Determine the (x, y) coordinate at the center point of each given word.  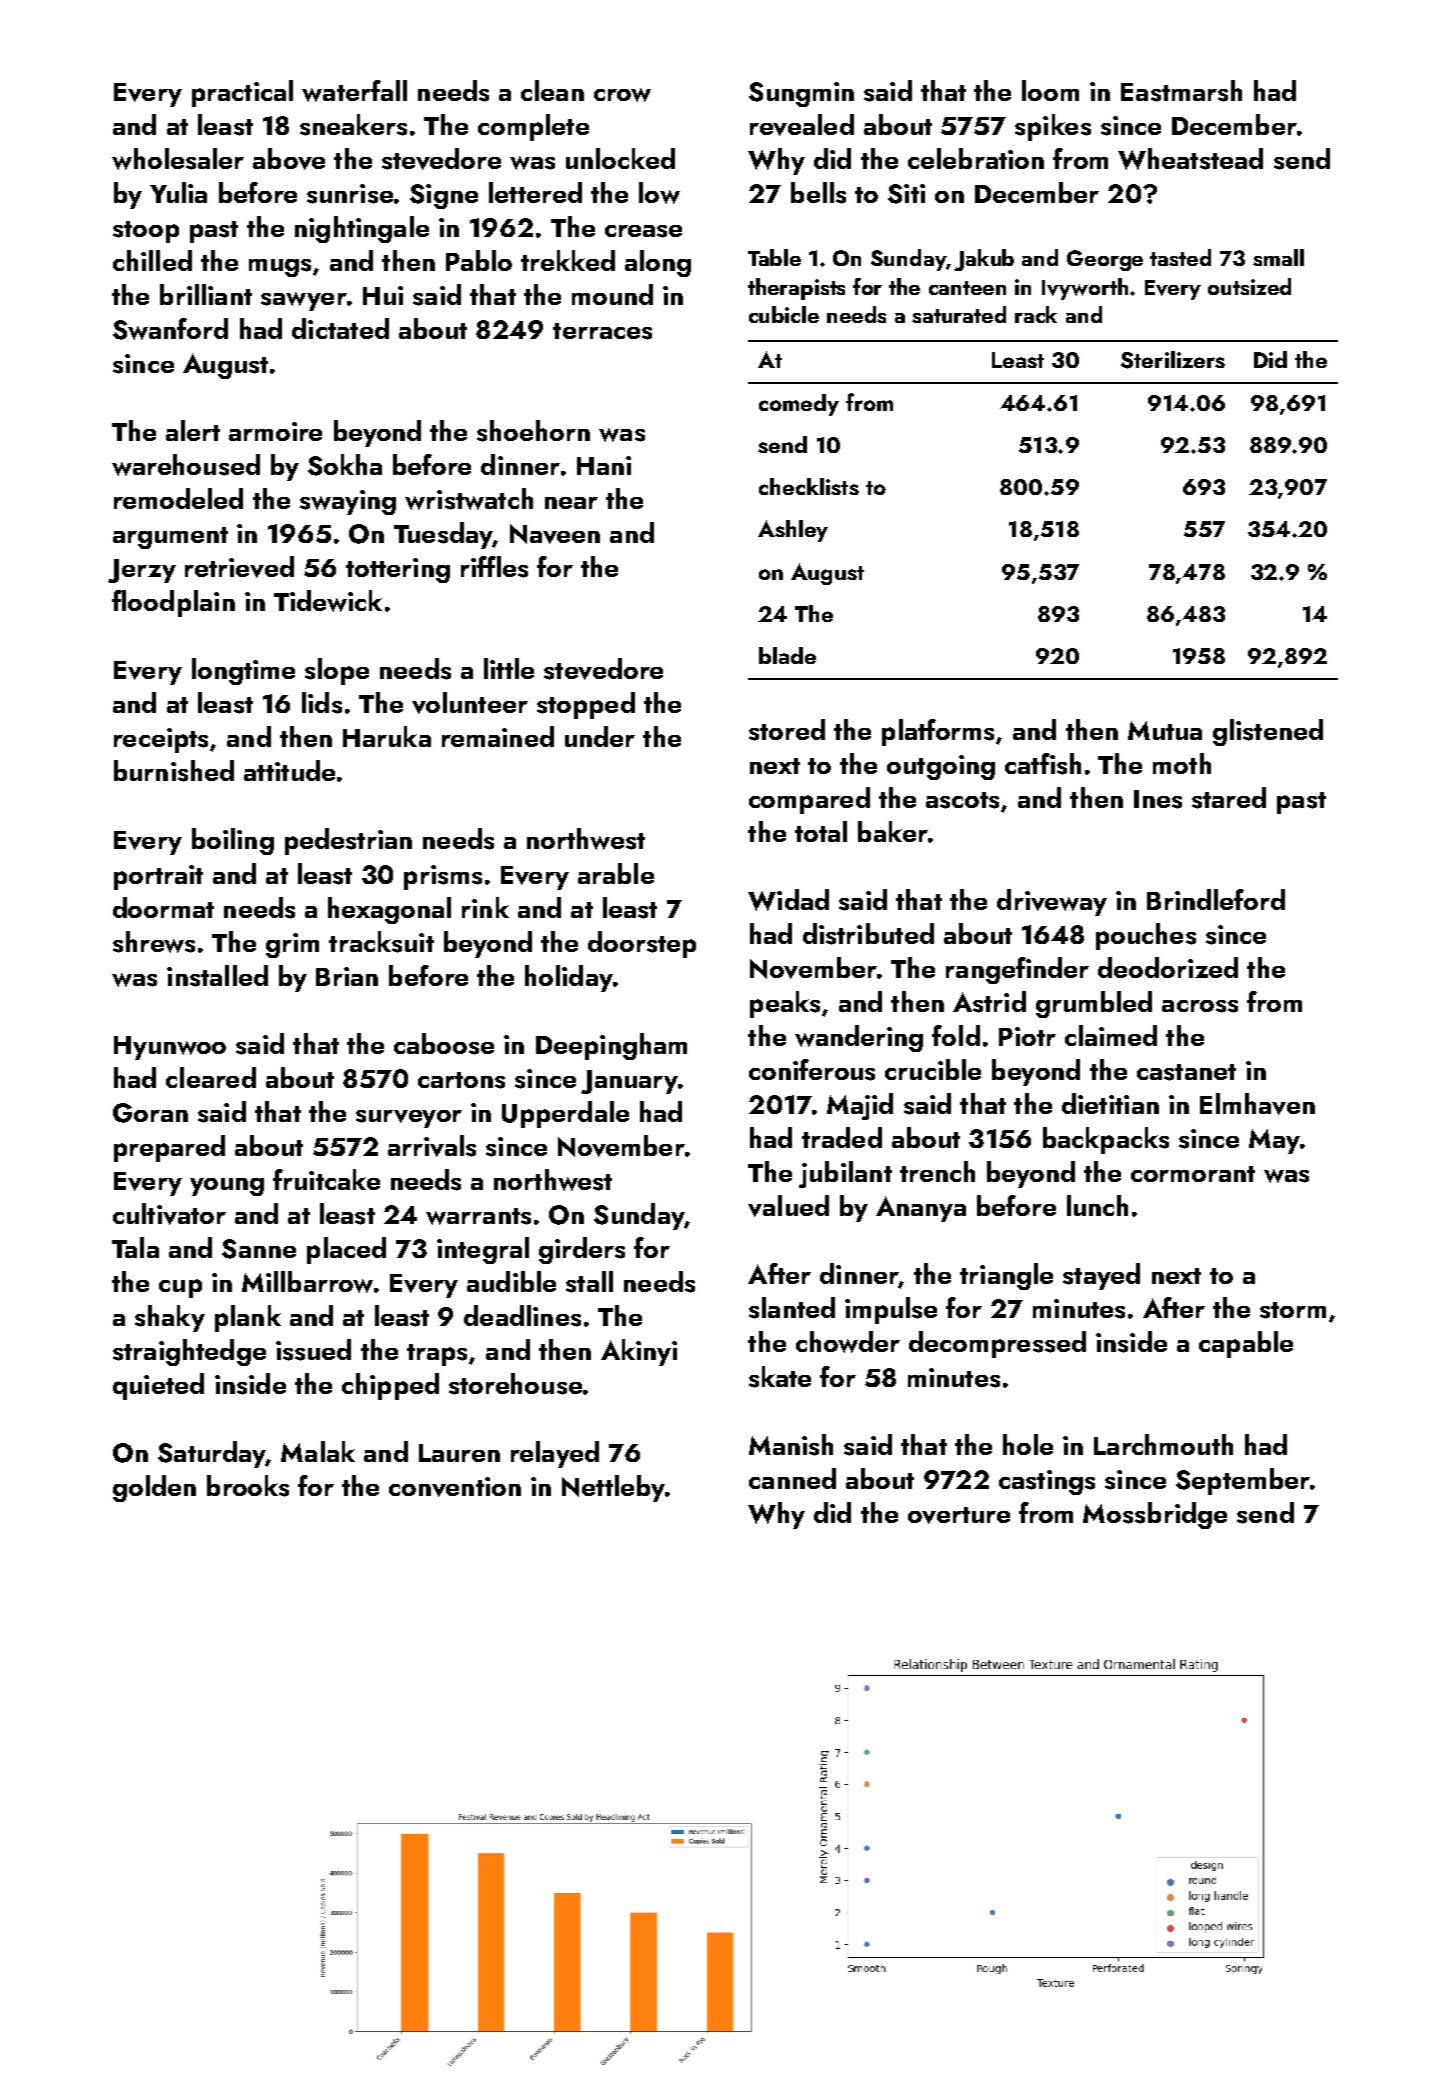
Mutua (1165, 730)
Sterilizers (1173, 360)
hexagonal (389, 910)
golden (154, 1488)
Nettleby (613, 1488)
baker (893, 831)
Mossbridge (1155, 1515)
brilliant (206, 294)
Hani (604, 465)
